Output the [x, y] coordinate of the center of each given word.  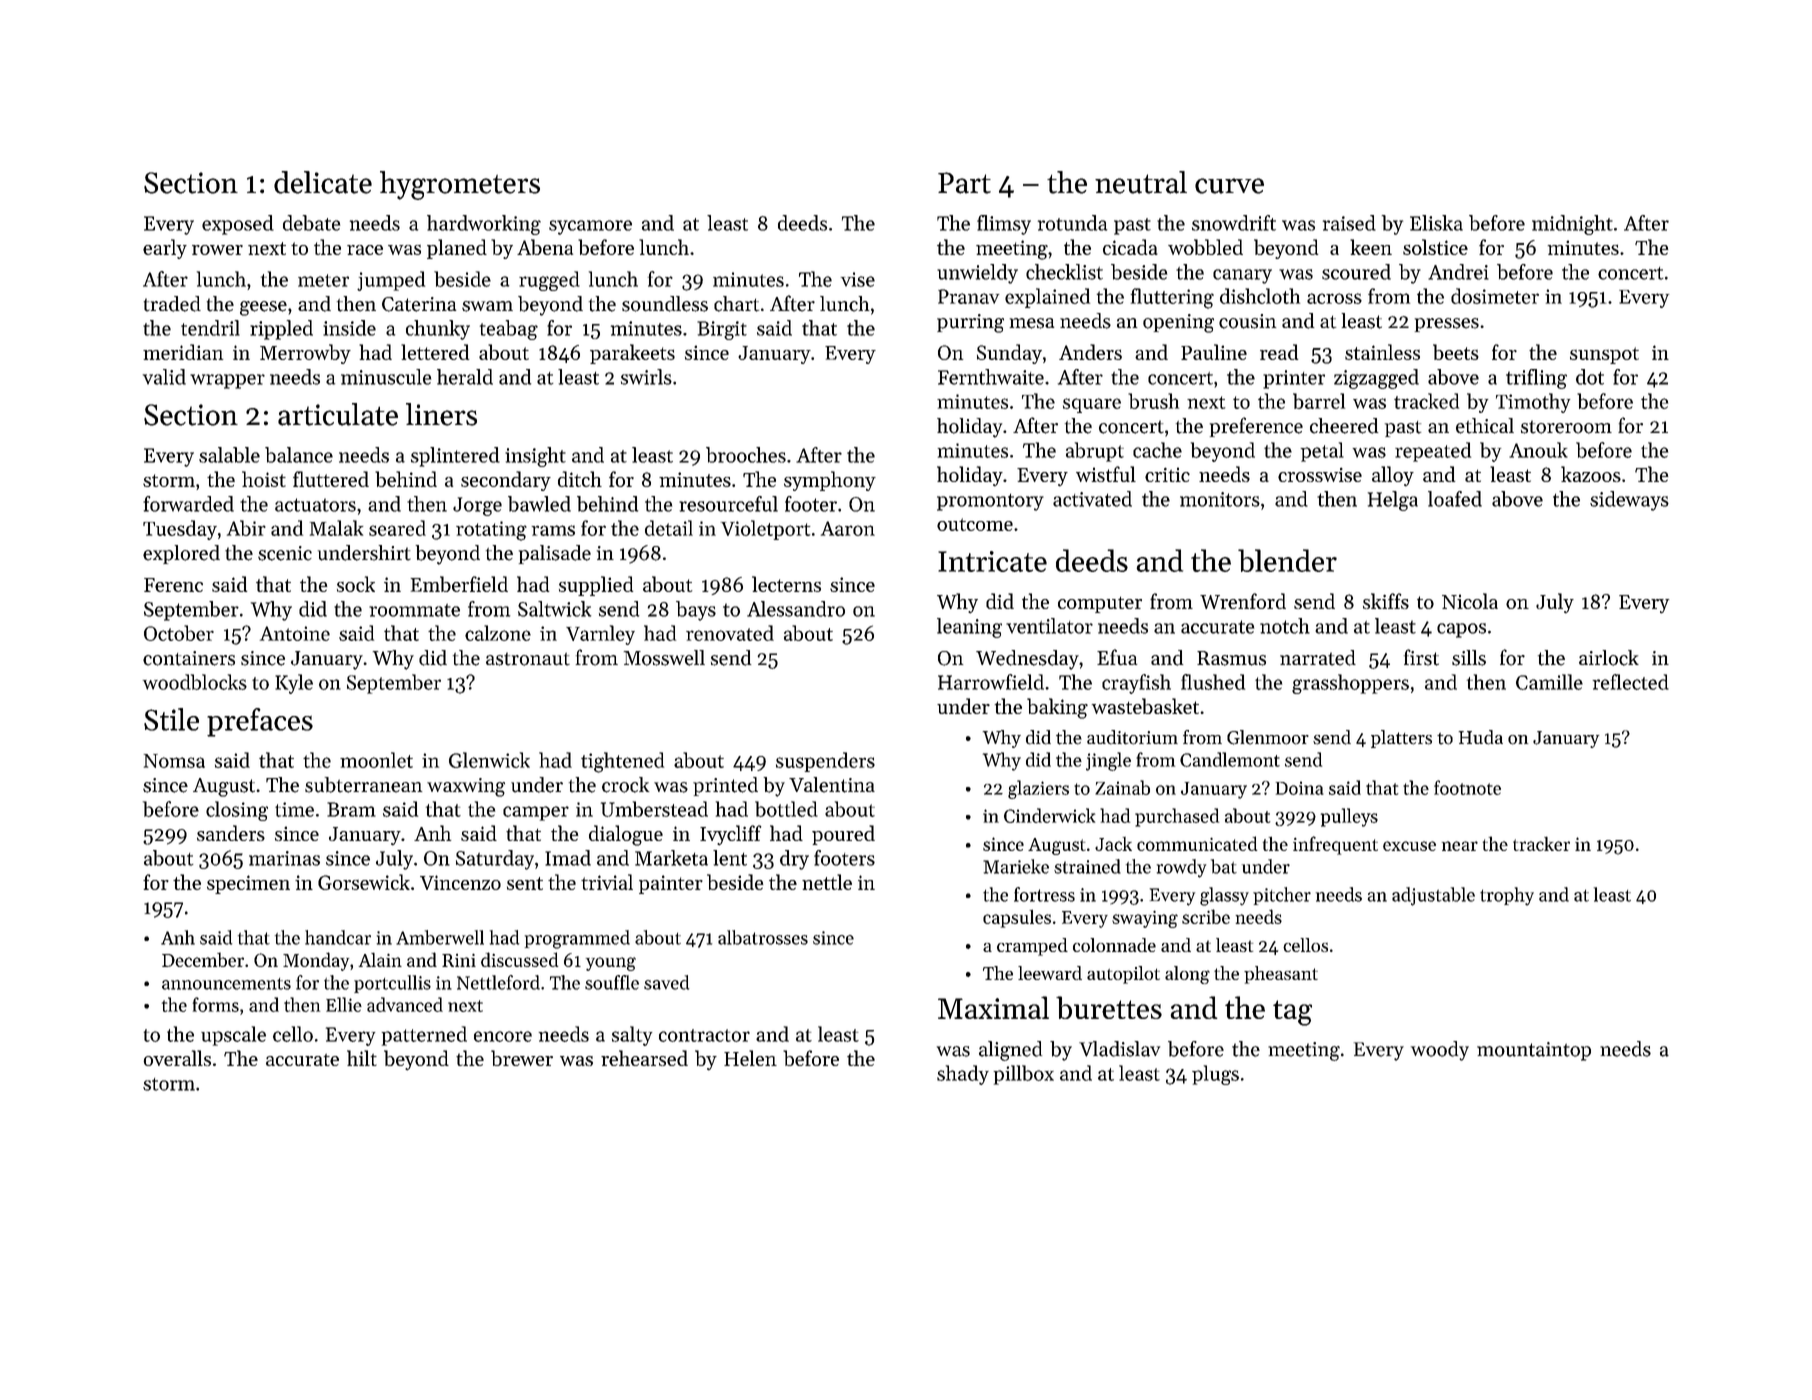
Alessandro [796, 609]
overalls [177, 1058]
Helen [750, 1058]
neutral [1141, 182]
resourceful [728, 504]
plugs [1215, 1075]
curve [1229, 186]
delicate [323, 182]
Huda [1481, 737]
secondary [506, 481]
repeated [1433, 452]
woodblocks [195, 682]
